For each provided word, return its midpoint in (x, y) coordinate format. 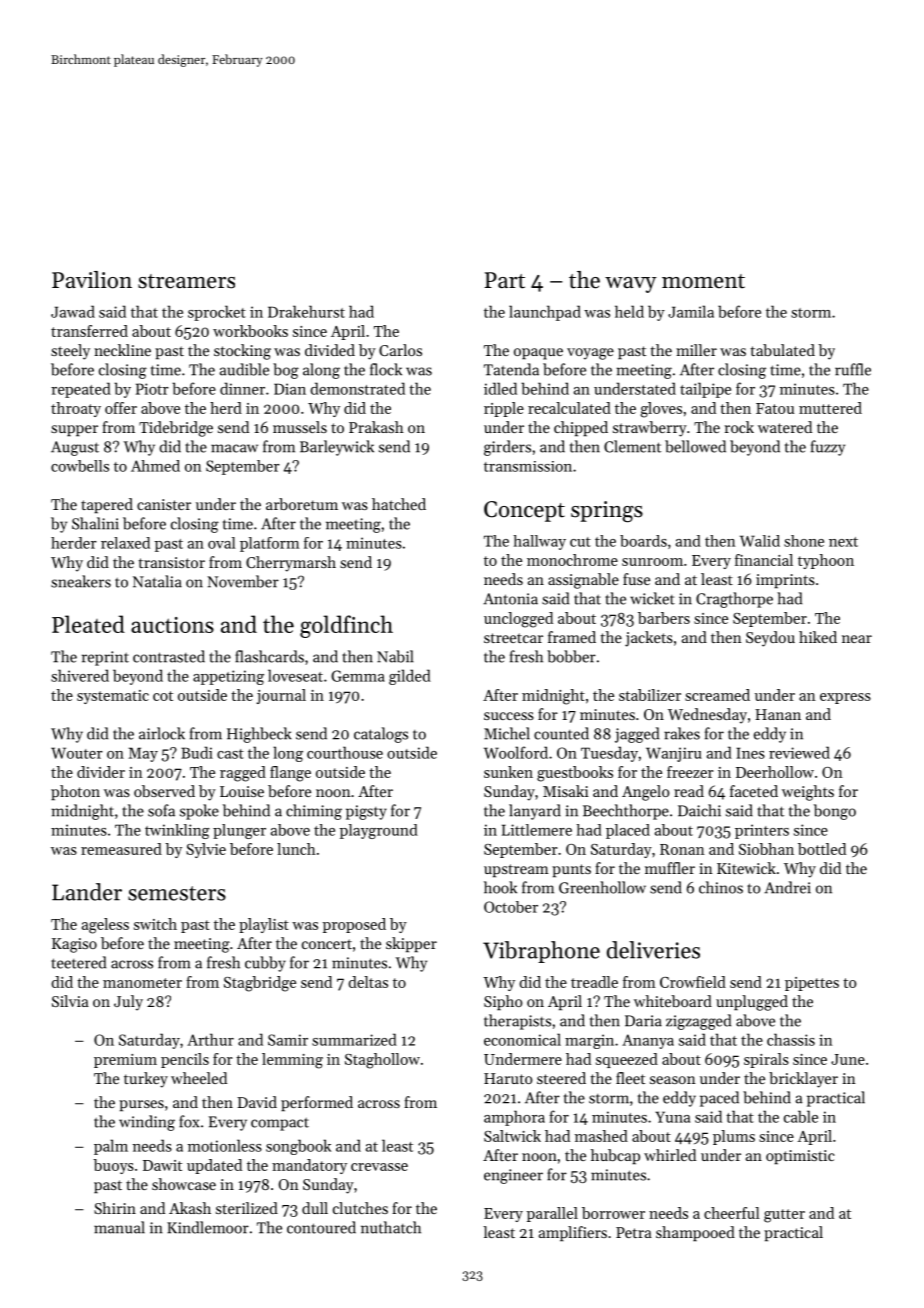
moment (703, 281)
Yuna (672, 1117)
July (128, 1003)
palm (111, 1147)
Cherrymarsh (291, 564)
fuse (636, 579)
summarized (354, 1039)
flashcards (269, 656)
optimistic (800, 1157)
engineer (513, 1176)
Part (505, 280)
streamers (186, 281)
